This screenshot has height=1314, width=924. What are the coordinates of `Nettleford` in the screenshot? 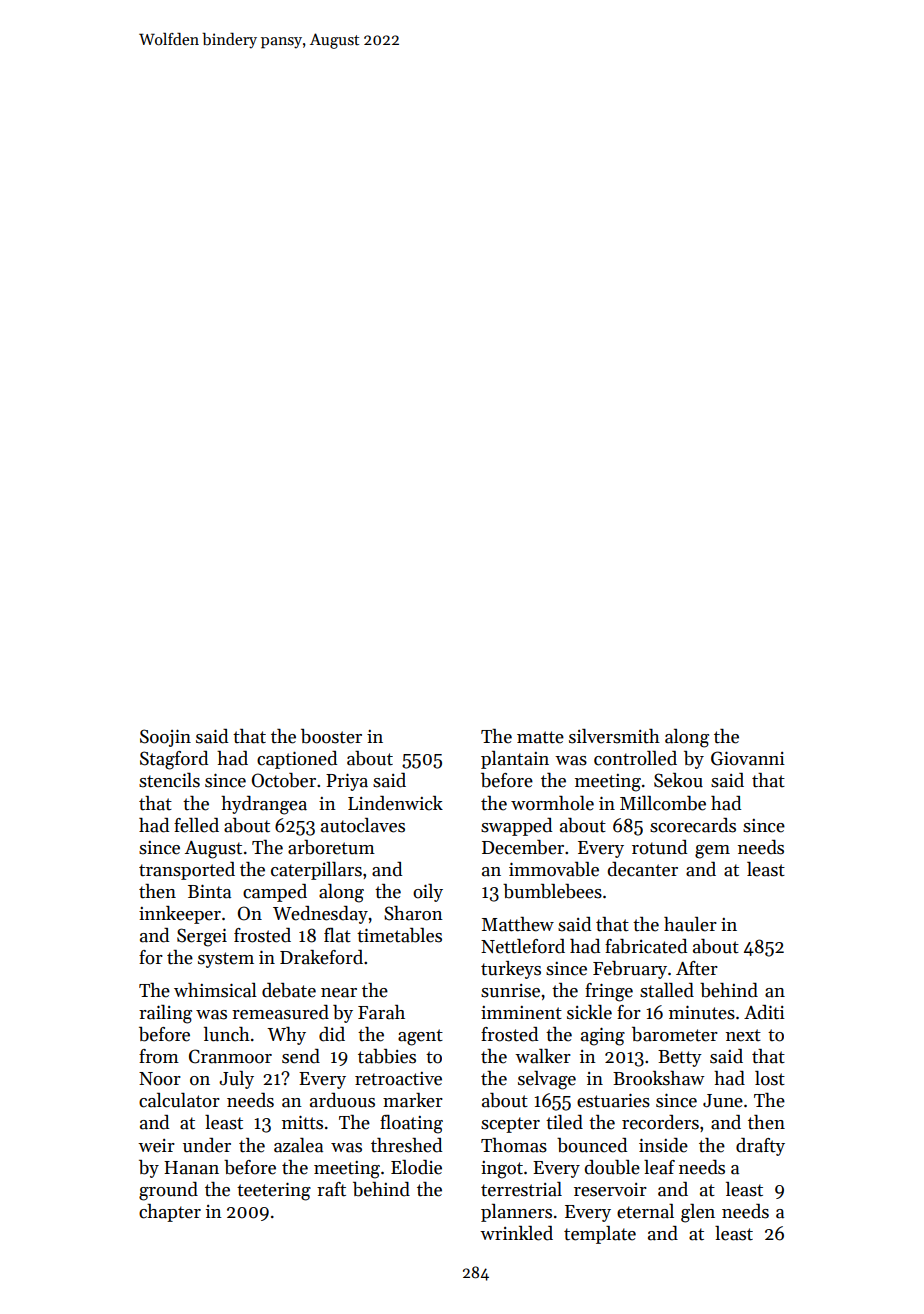 It's located at (523, 946).
